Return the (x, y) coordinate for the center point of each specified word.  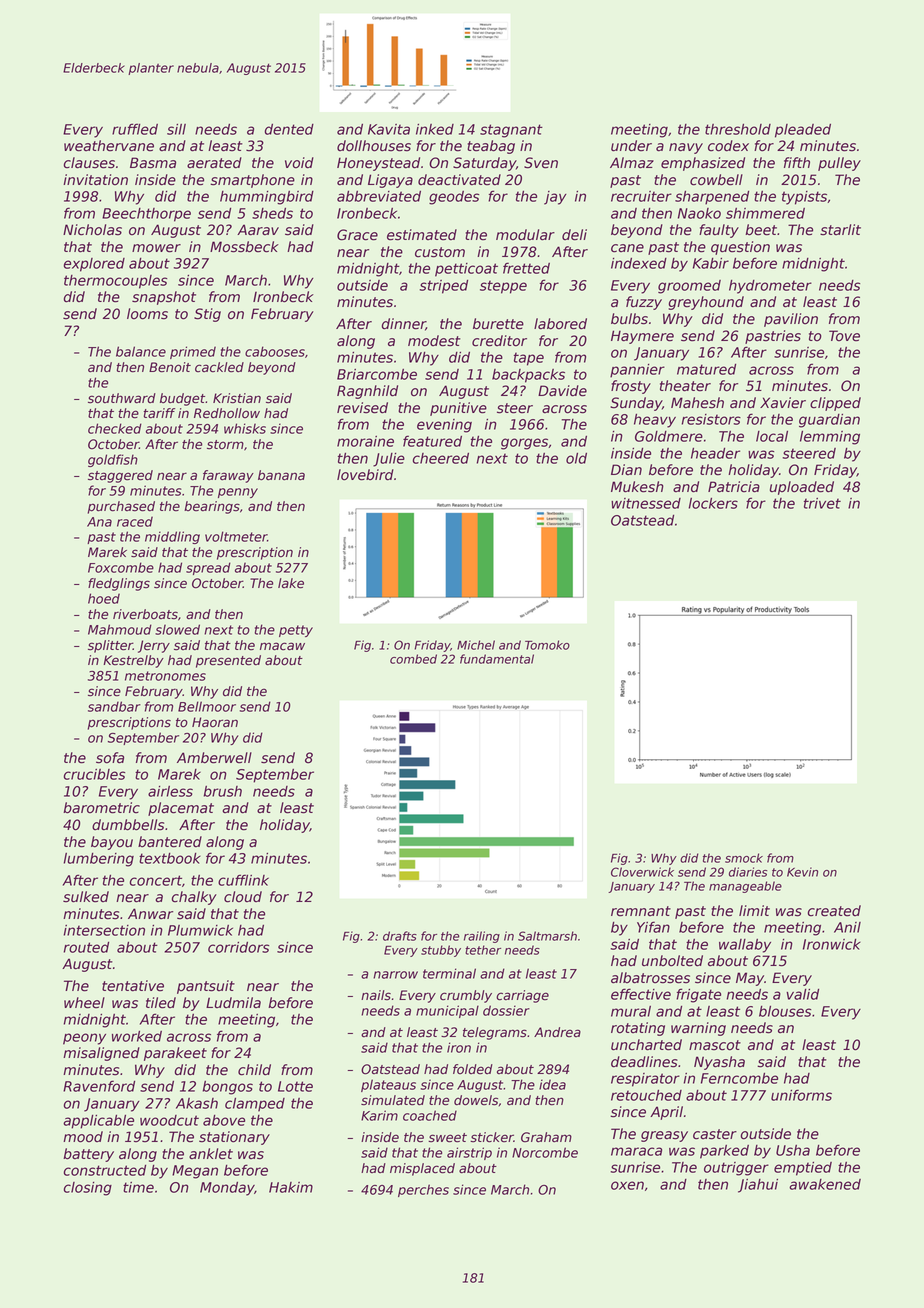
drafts (400, 936)
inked (435, 129)
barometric (101, 808)
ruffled (135, 129)
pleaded (803, 131)
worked (137, 1036)
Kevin (802, 872)
